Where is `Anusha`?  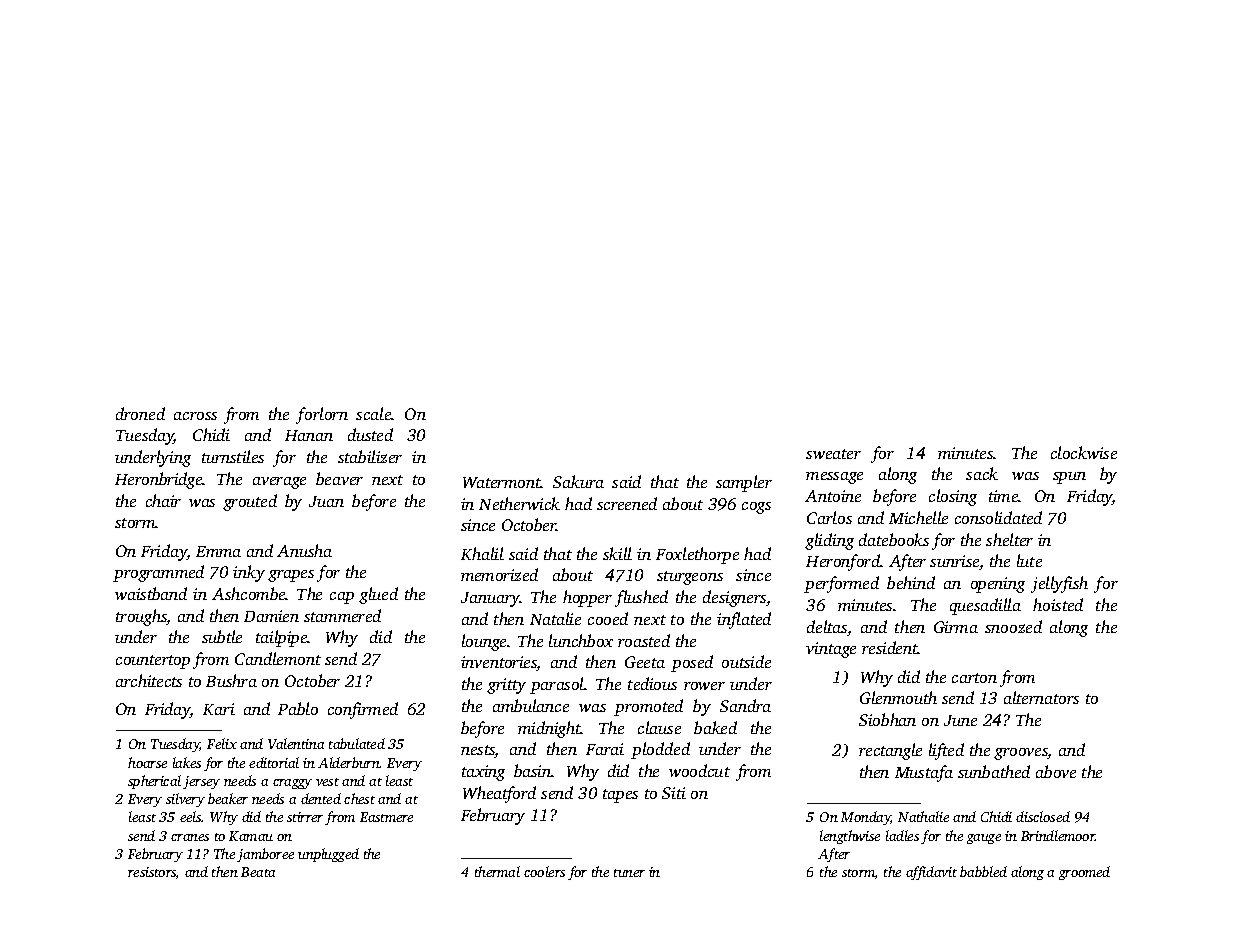 Anusha is located at coordinates (304, 550).
